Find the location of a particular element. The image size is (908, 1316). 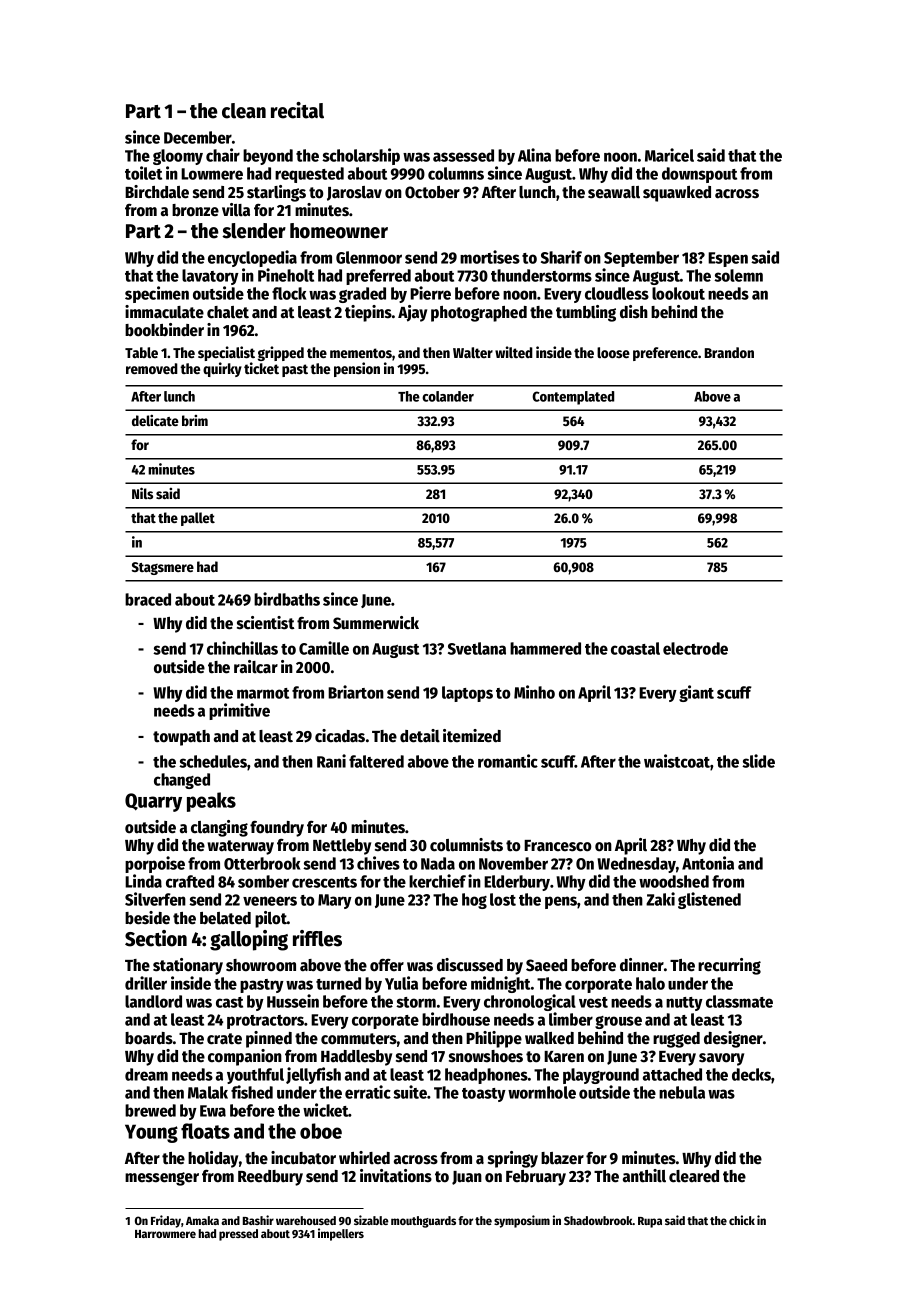

Maricel is located at coordinates (669, 155).
